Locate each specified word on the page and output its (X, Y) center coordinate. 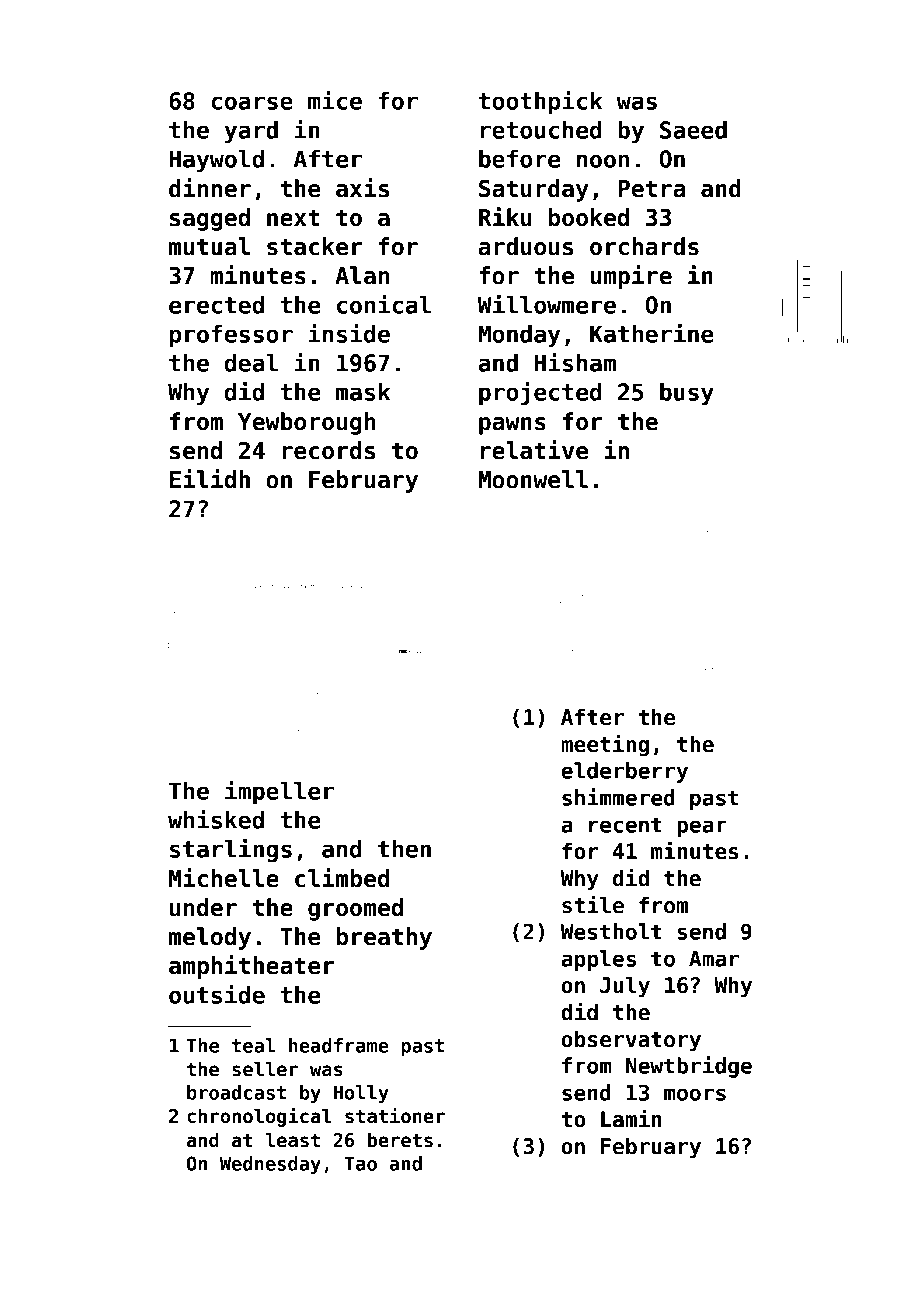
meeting (605, 745)
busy (687, 394)
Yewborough (306, 423)
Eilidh (210, 479)
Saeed (693, 130)
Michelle (224, 878)
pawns (512, 426)
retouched (541, 130)
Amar (714, 959)
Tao (360, 1163)
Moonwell (533, 479)
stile (593, 904)
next (293, 218)
